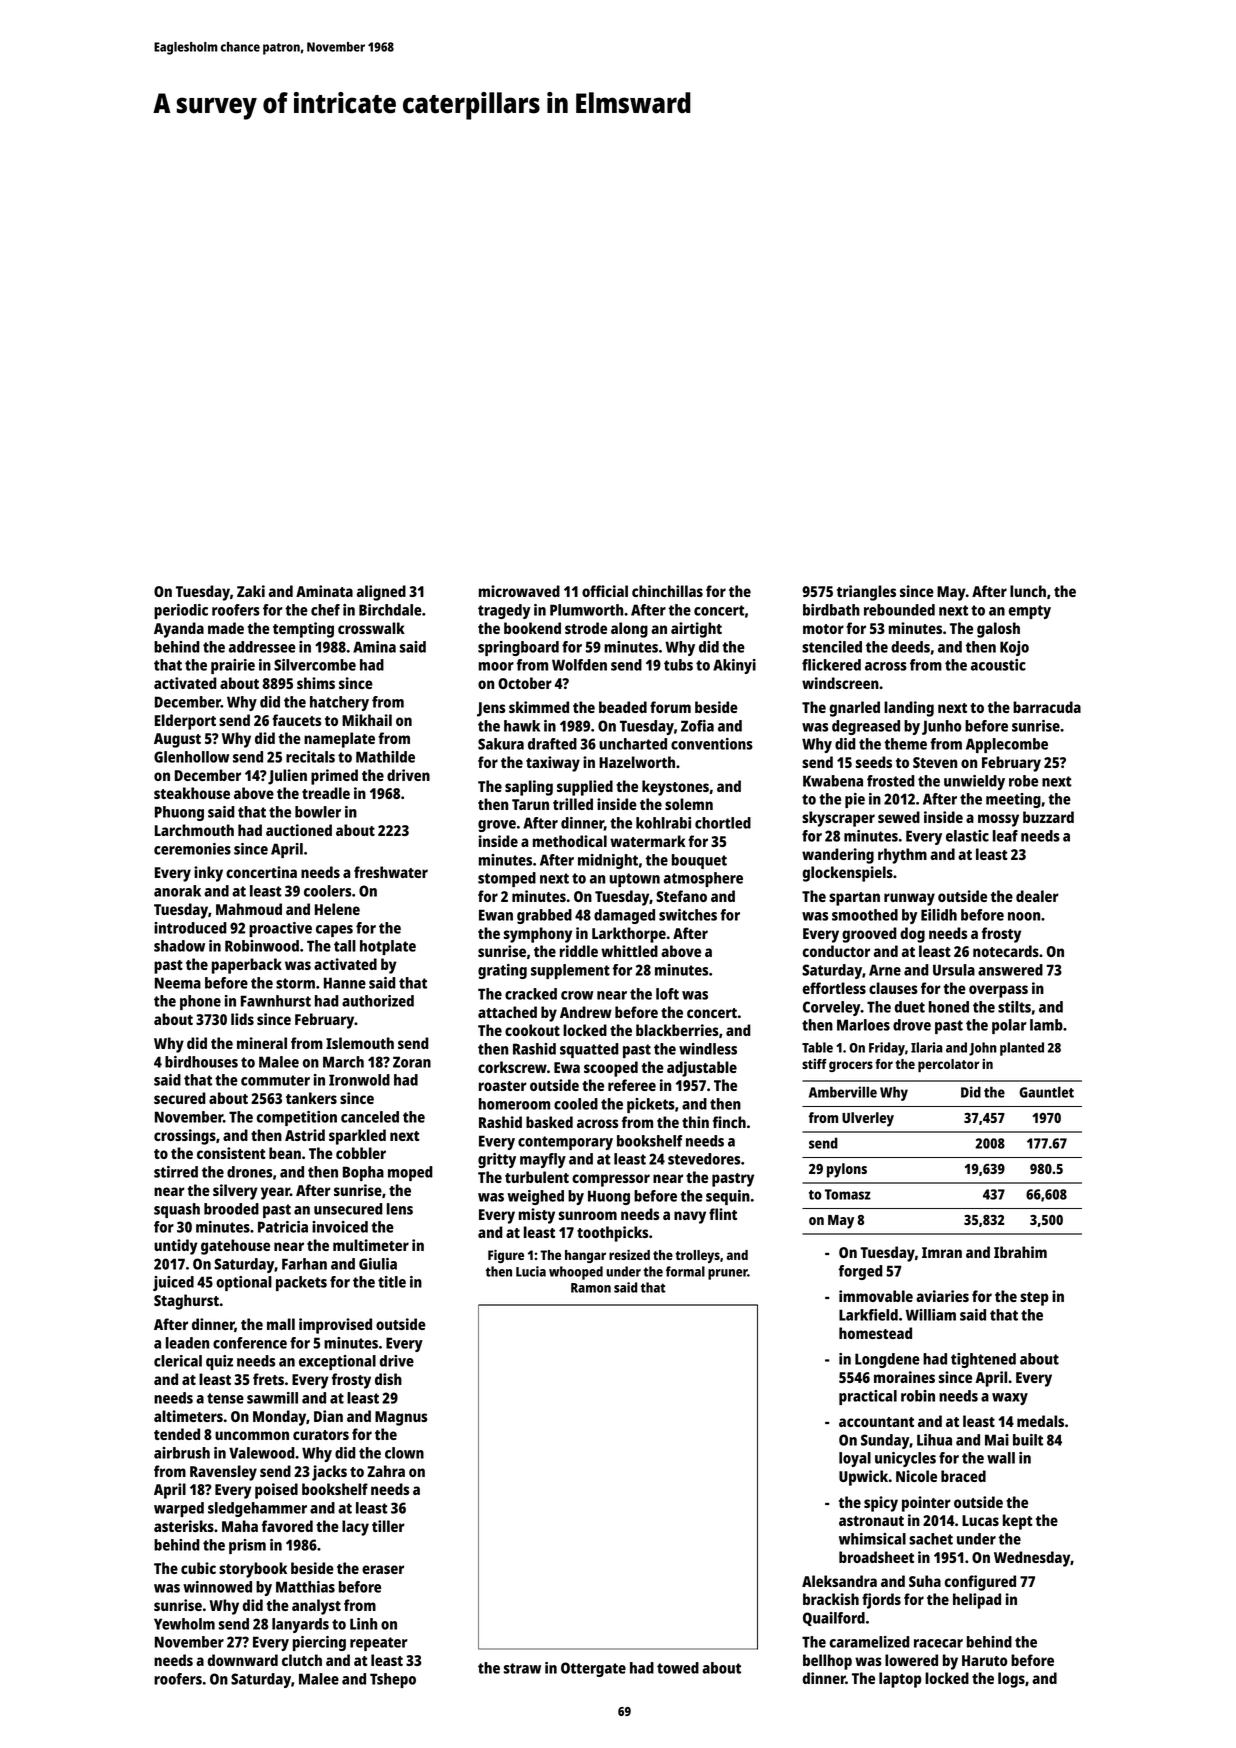 The width and height of the document is (1236, 1748). I want to click on attached, so click(507, 1012).
